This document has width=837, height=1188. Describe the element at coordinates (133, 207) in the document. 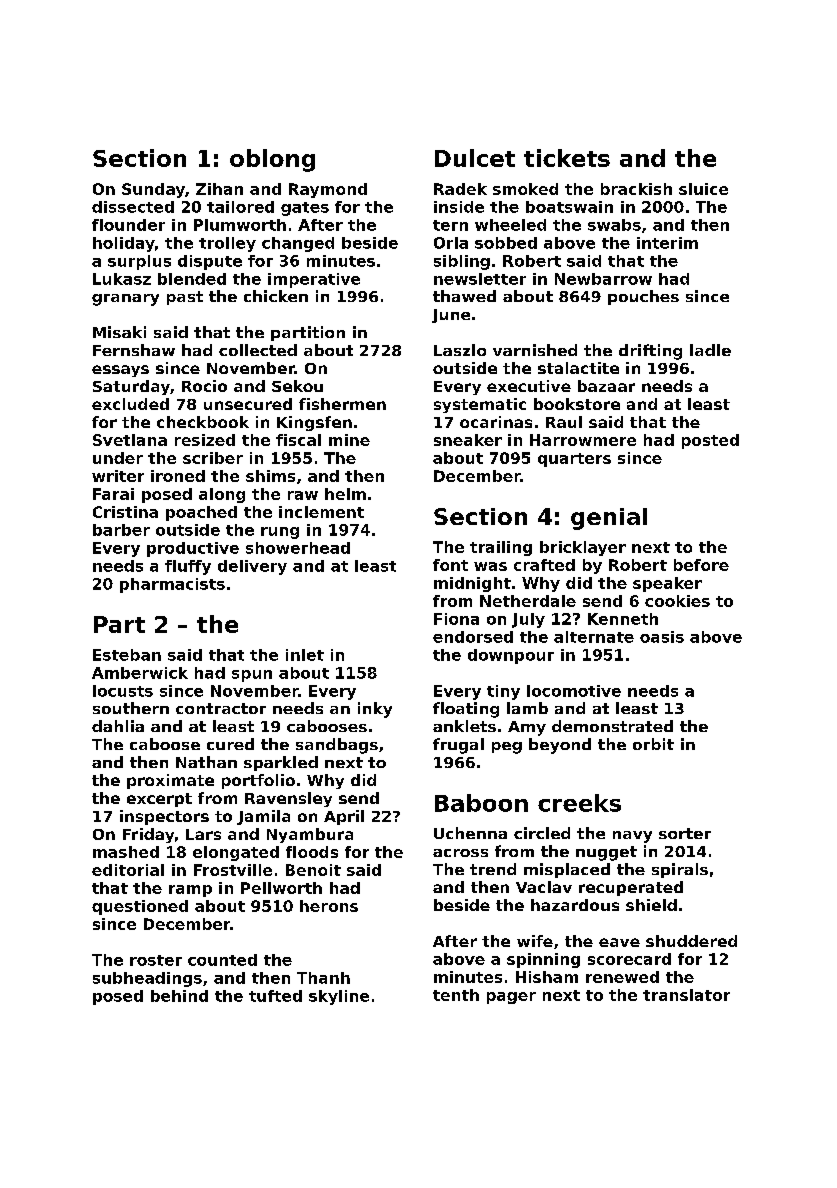

I see `dissected` at that location.
